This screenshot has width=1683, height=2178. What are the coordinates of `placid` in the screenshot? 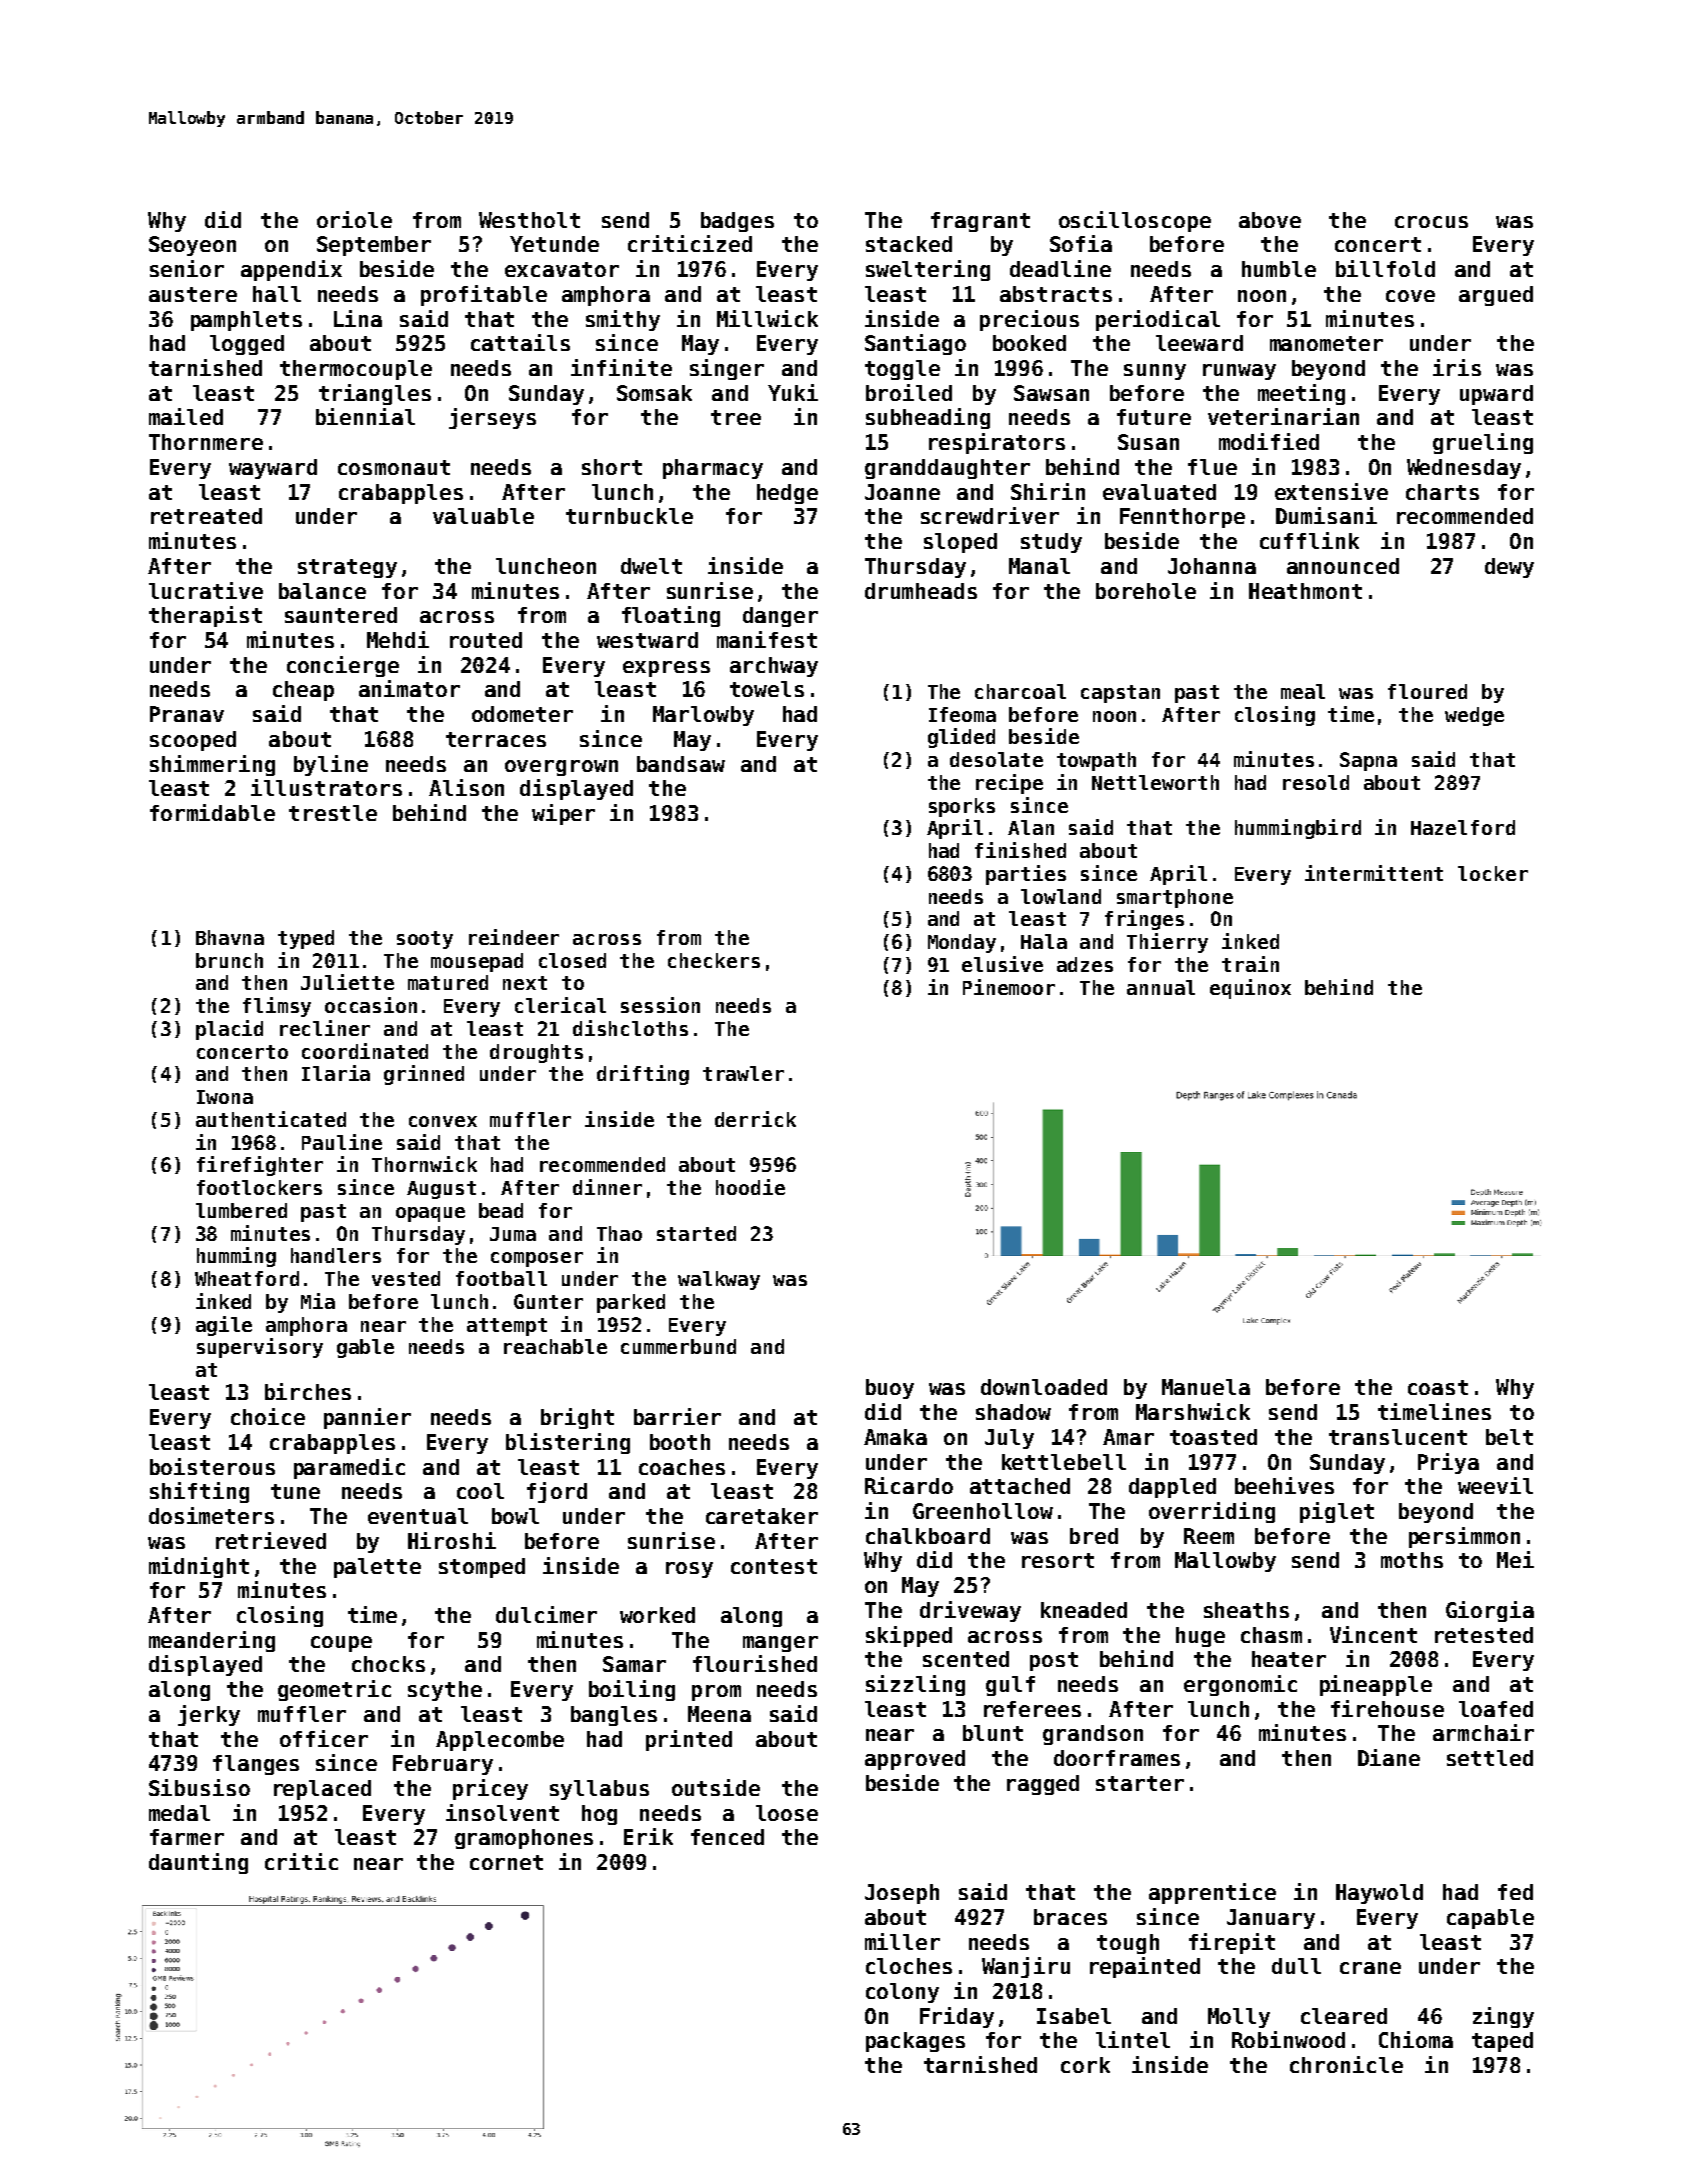 It's located at (229, 1030).
